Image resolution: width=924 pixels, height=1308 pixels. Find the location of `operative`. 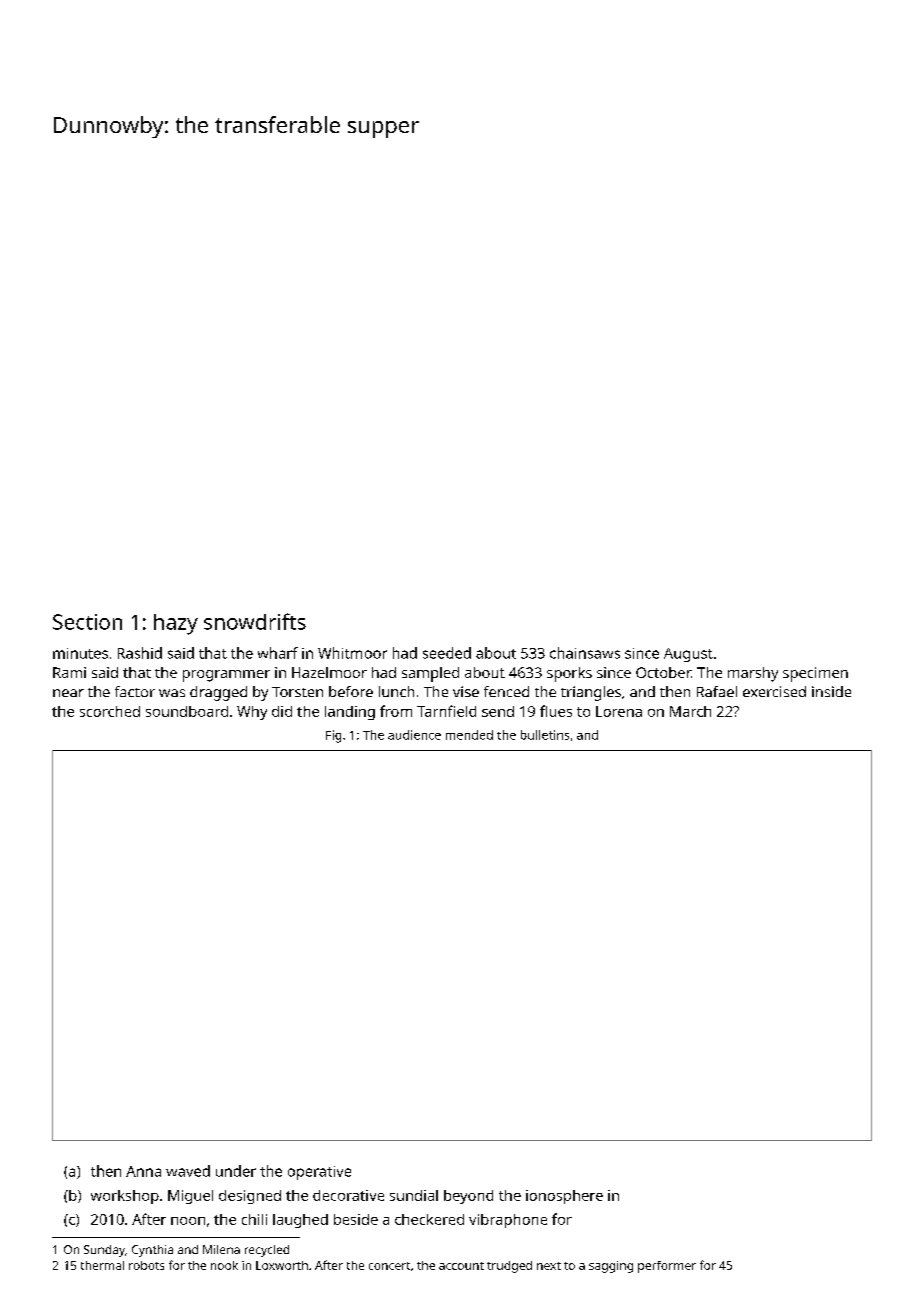

operative is located at coordinates (319, 1173).
